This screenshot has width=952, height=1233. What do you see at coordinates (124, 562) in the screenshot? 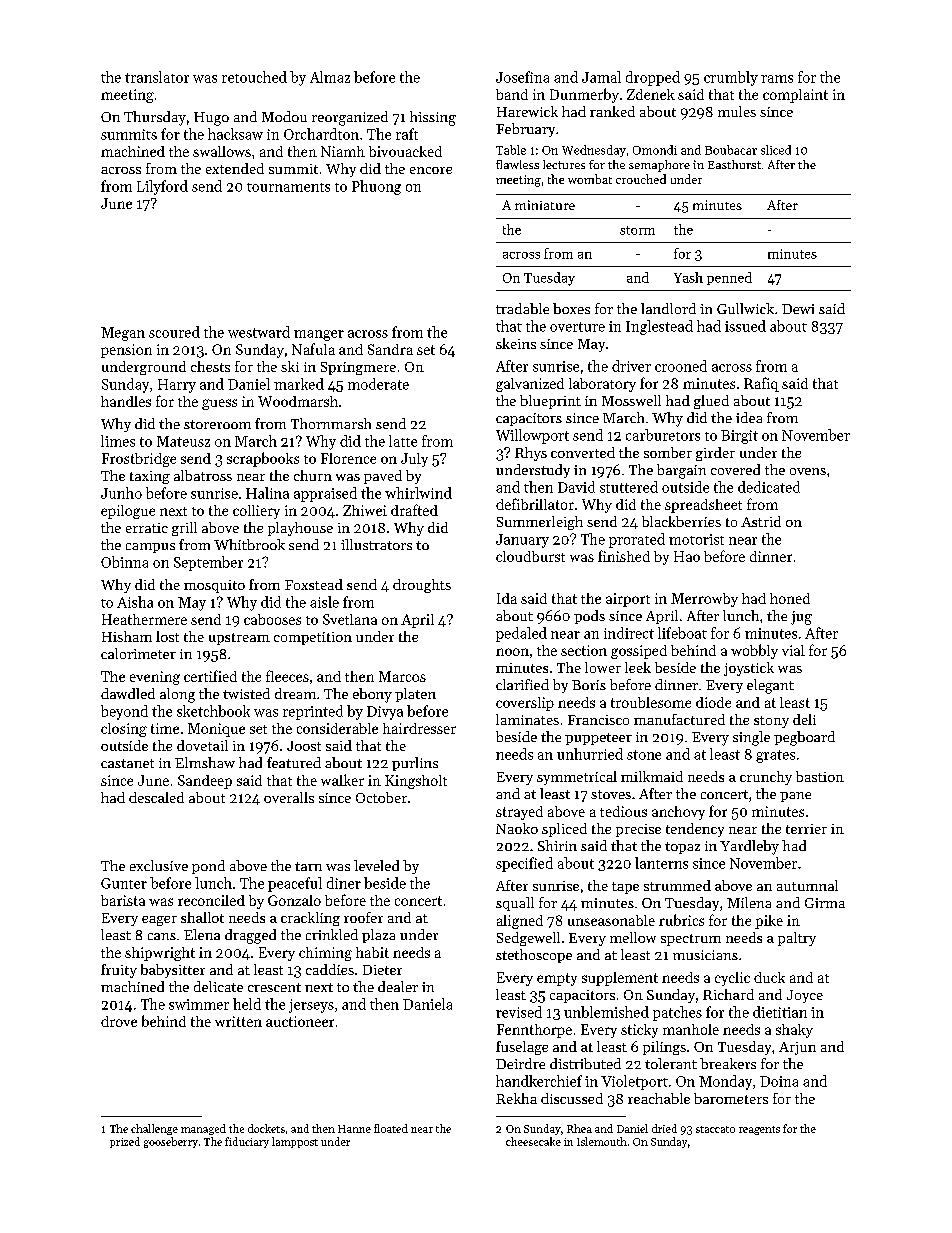
I see `Obinna` at bounding box center [124, 562].
